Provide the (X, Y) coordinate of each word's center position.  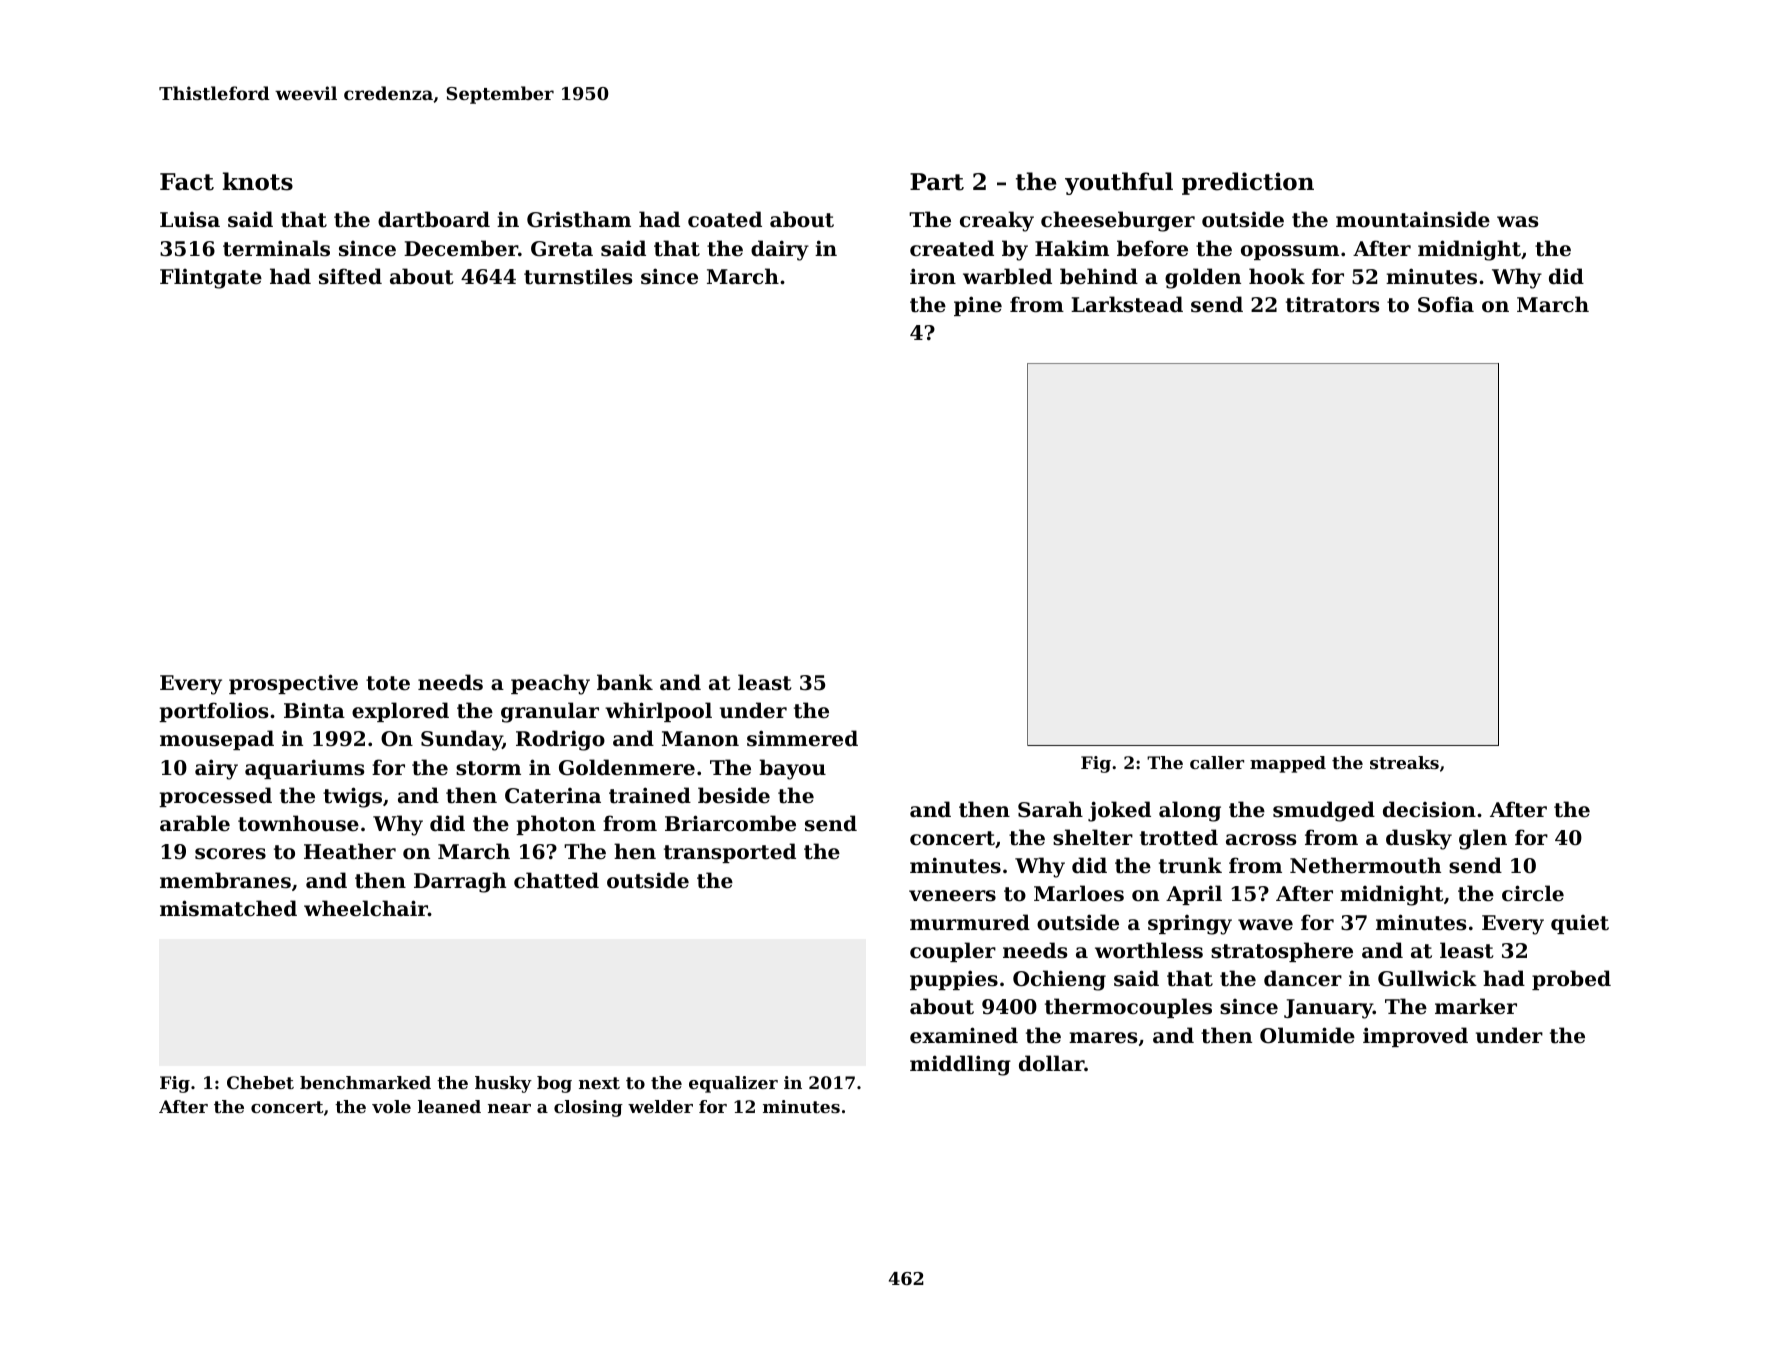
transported (730, 853)
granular (550, 712)
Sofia (1446, 304)
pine (978, 306)
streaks (1404, 762)
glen (1483, 839)
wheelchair (366, 908)
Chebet (260, 1082)
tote (388, 683)
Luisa (190, 220)
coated (725, 219)
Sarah (1050, 809)
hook (1277, 276)
